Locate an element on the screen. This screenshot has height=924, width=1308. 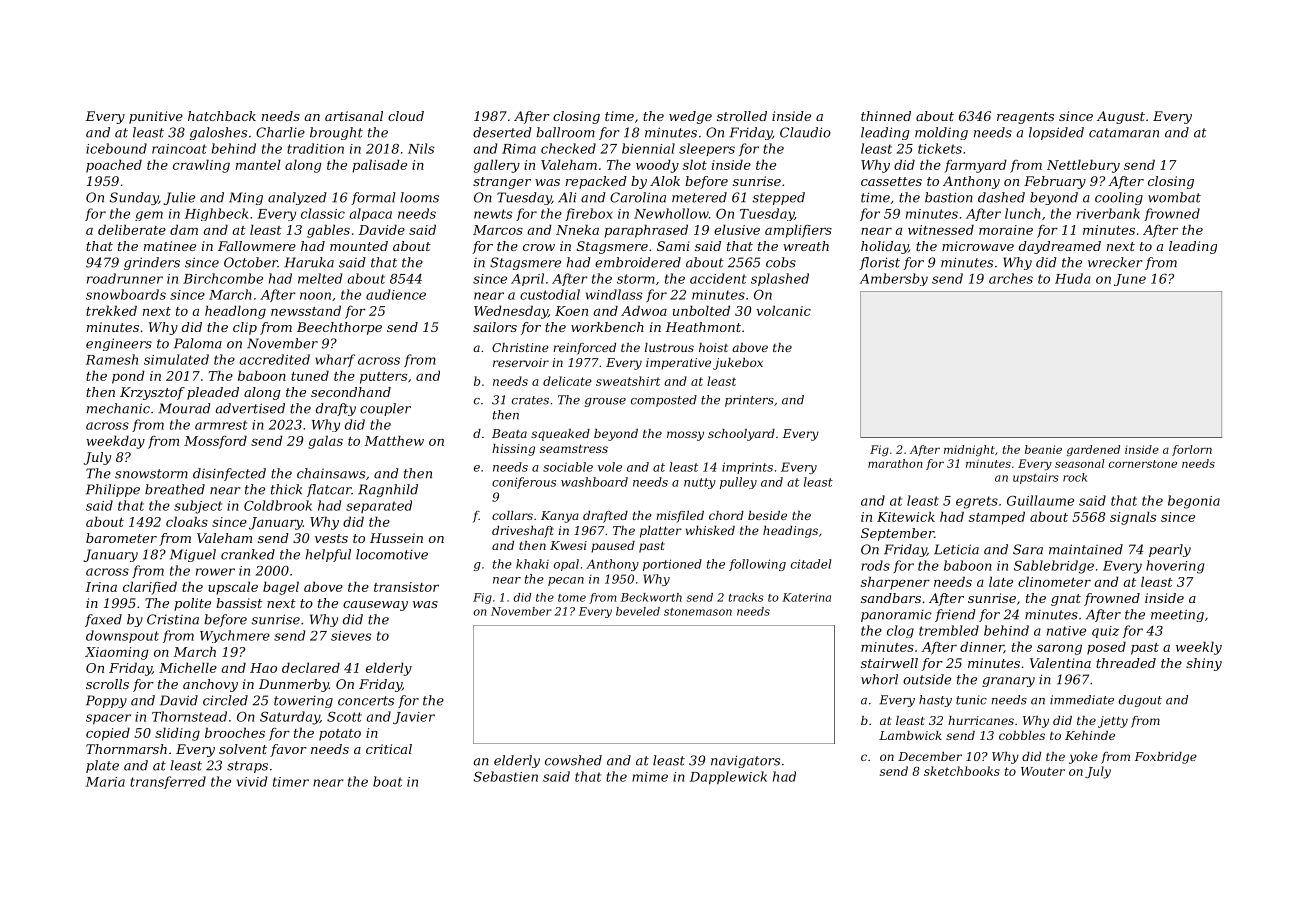
signals is located at coordinates (1133, 518).
